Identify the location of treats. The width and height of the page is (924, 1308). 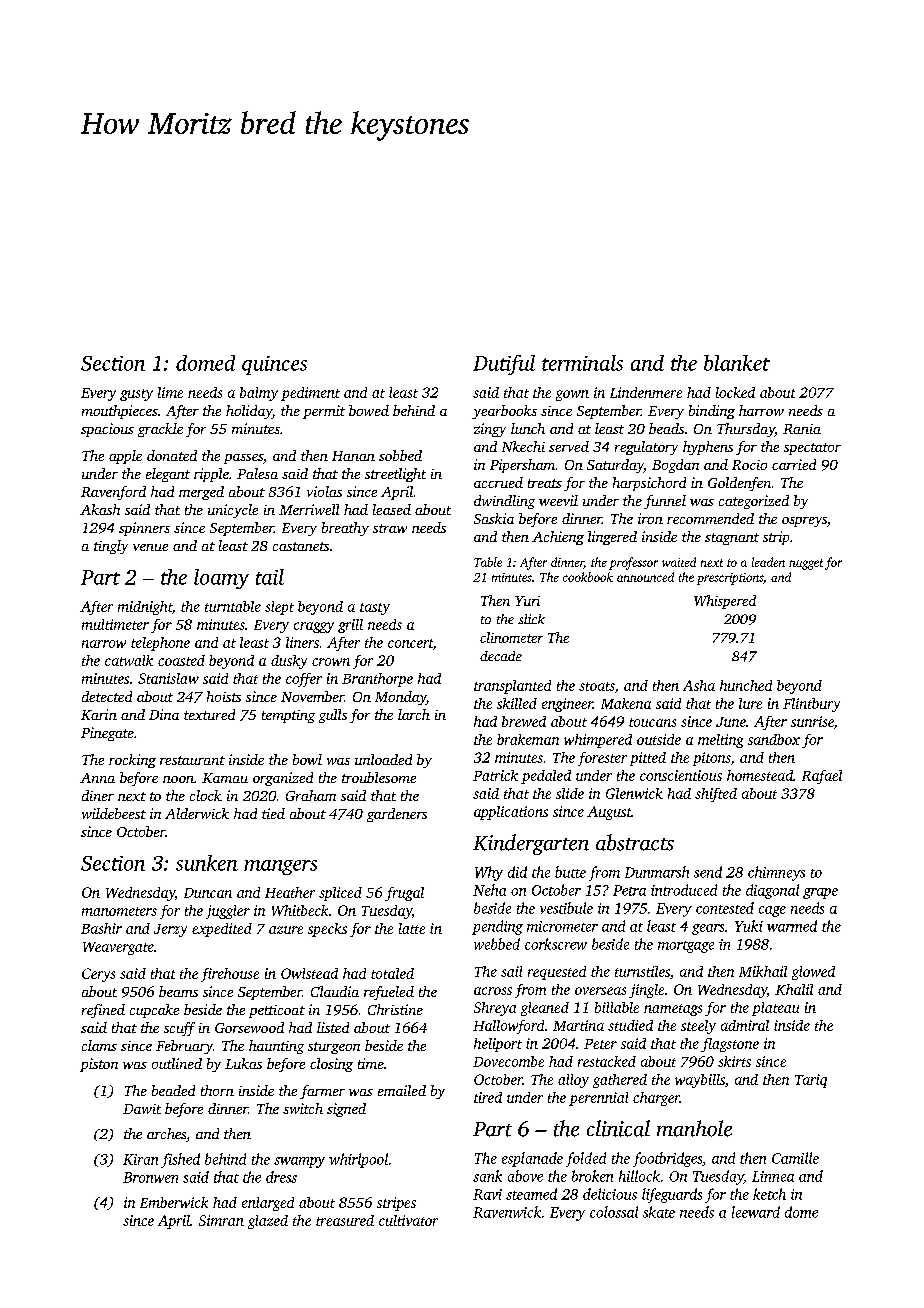
(545, 483).
